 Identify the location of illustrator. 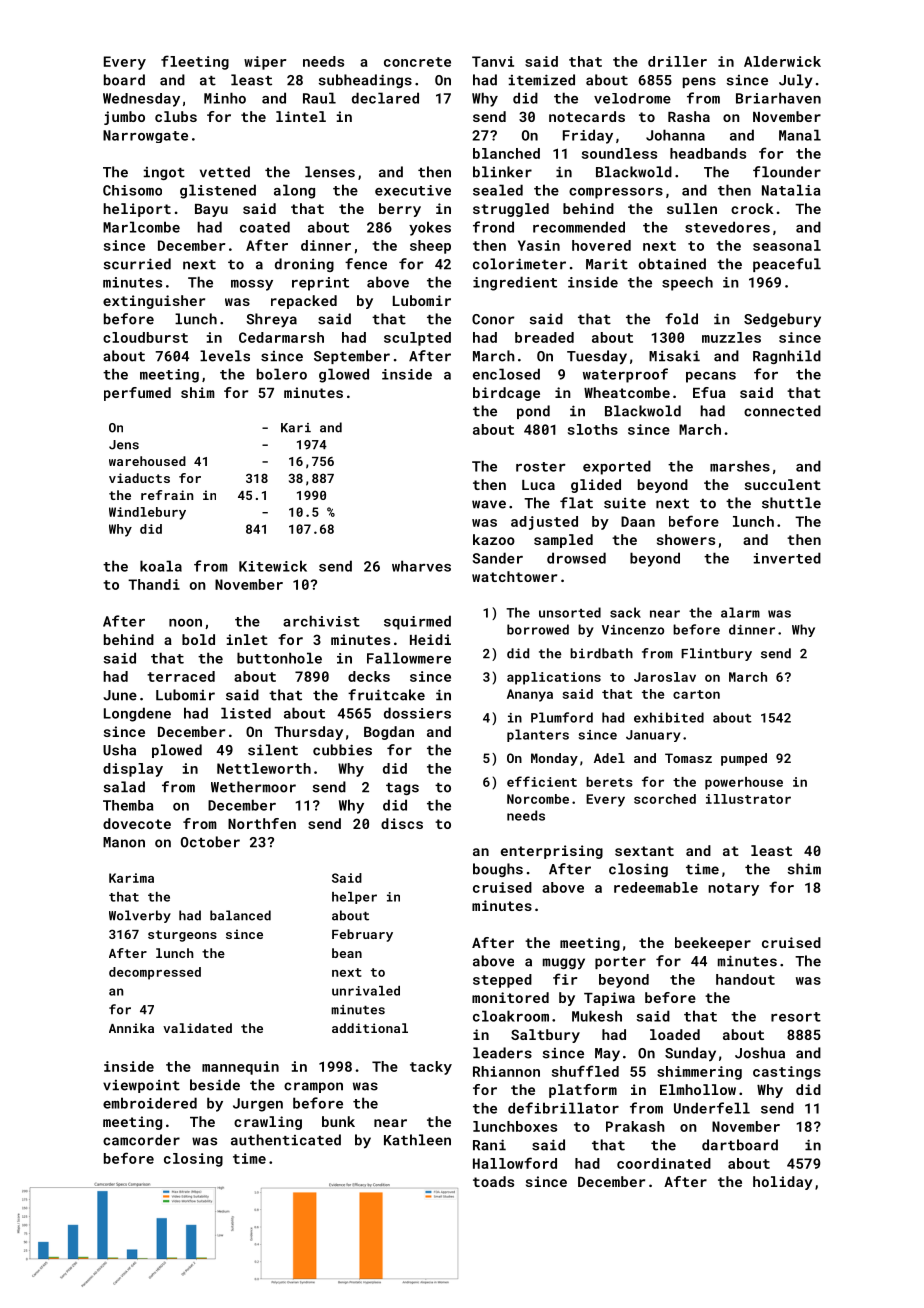
(748, 799).
